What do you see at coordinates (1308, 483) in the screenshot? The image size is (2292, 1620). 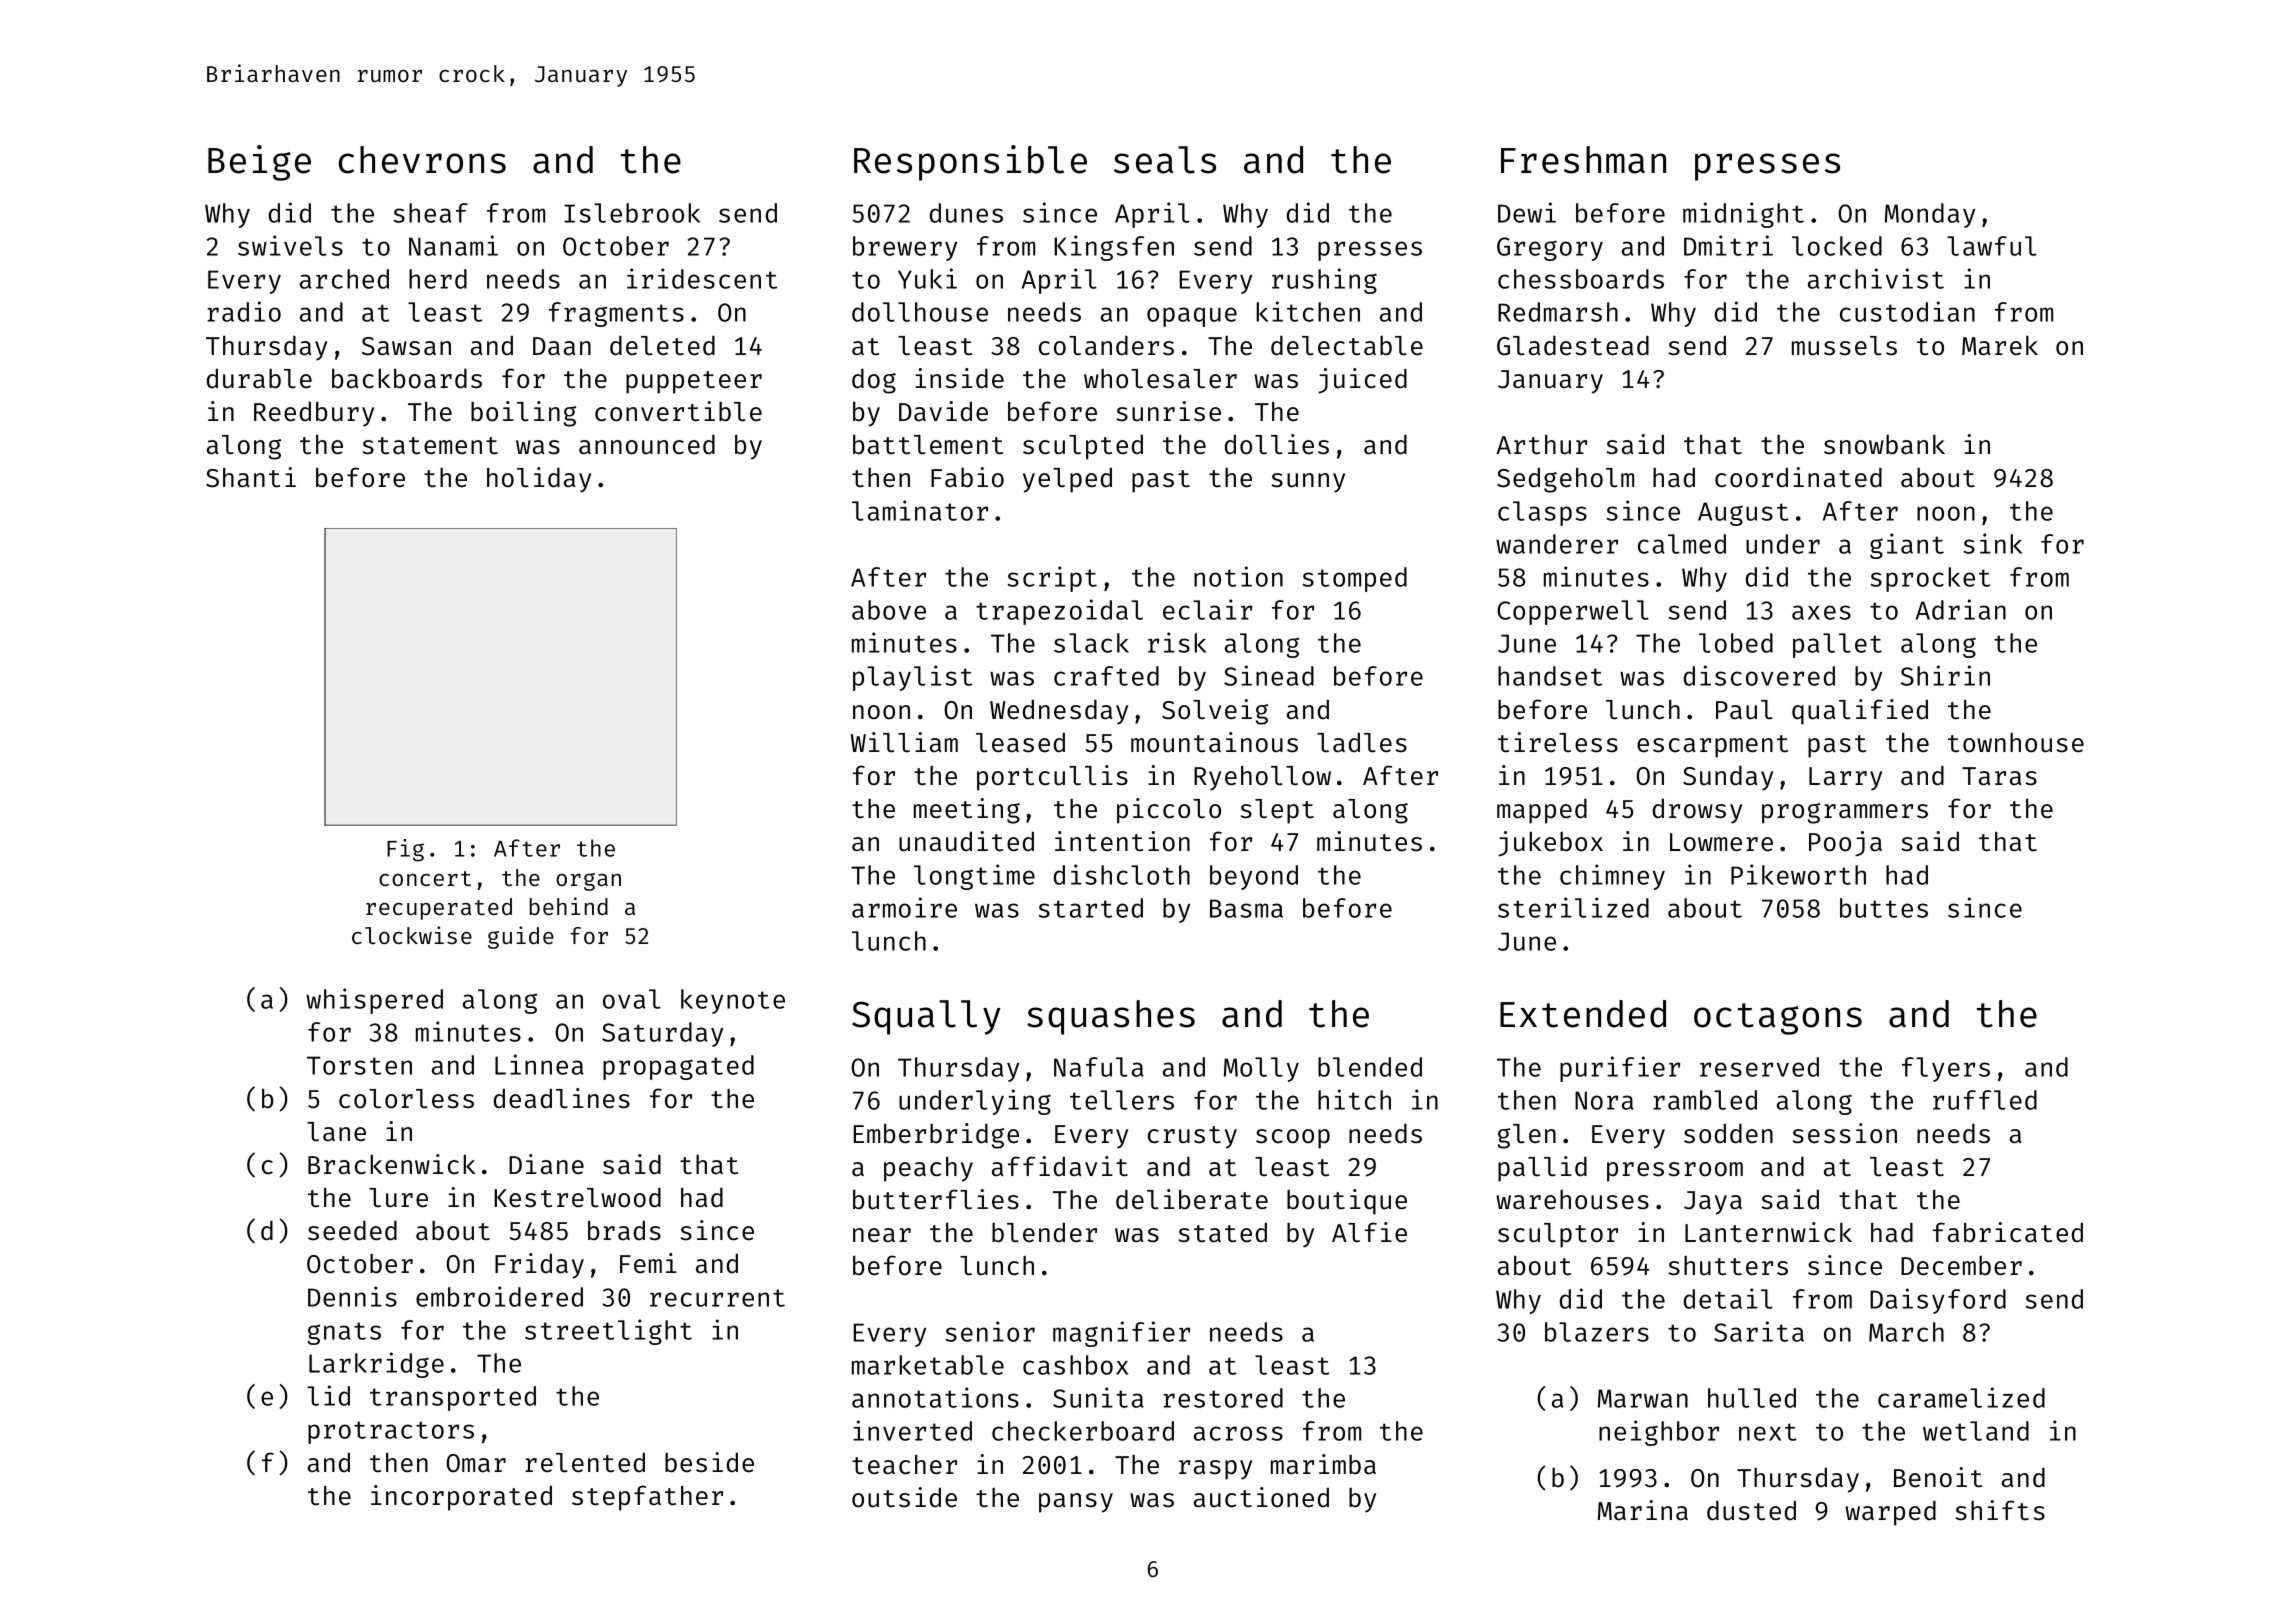 I see `sunny` at bounding box center [1308, 483].
